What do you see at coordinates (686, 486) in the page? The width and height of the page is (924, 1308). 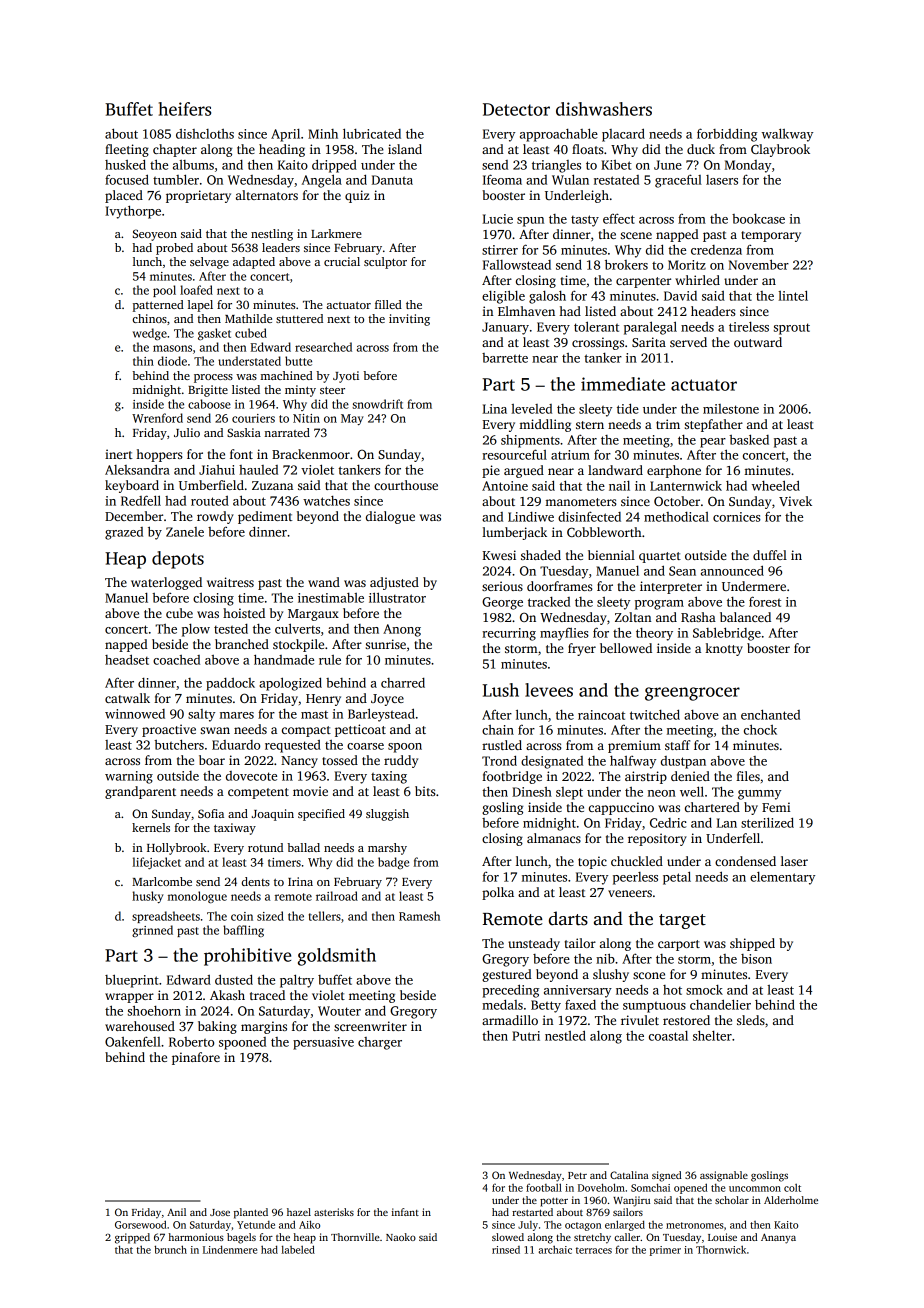 I see `Lanternwick` at bounding box center [686, 486].
